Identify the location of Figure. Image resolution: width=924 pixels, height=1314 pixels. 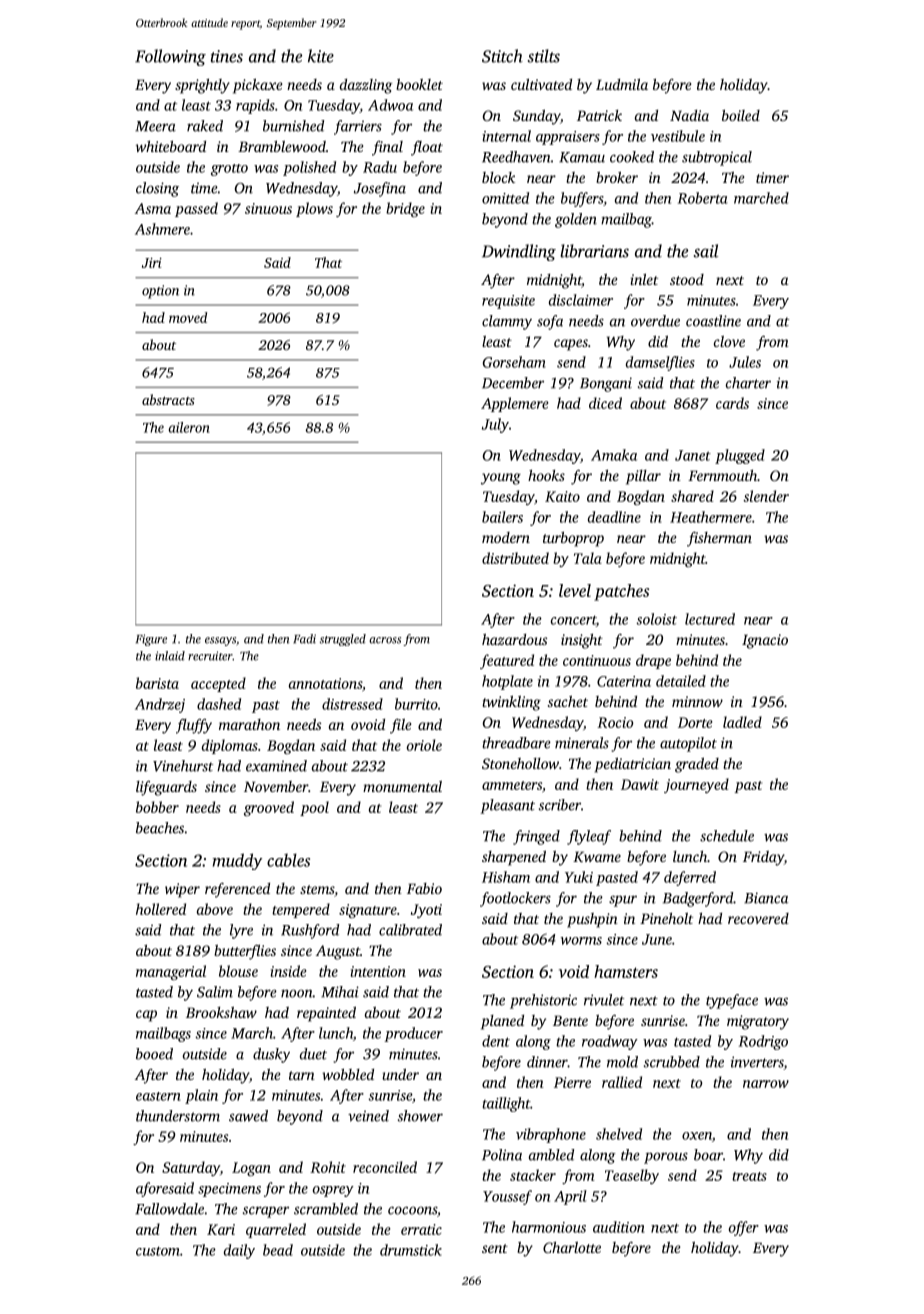
(151, 640).
